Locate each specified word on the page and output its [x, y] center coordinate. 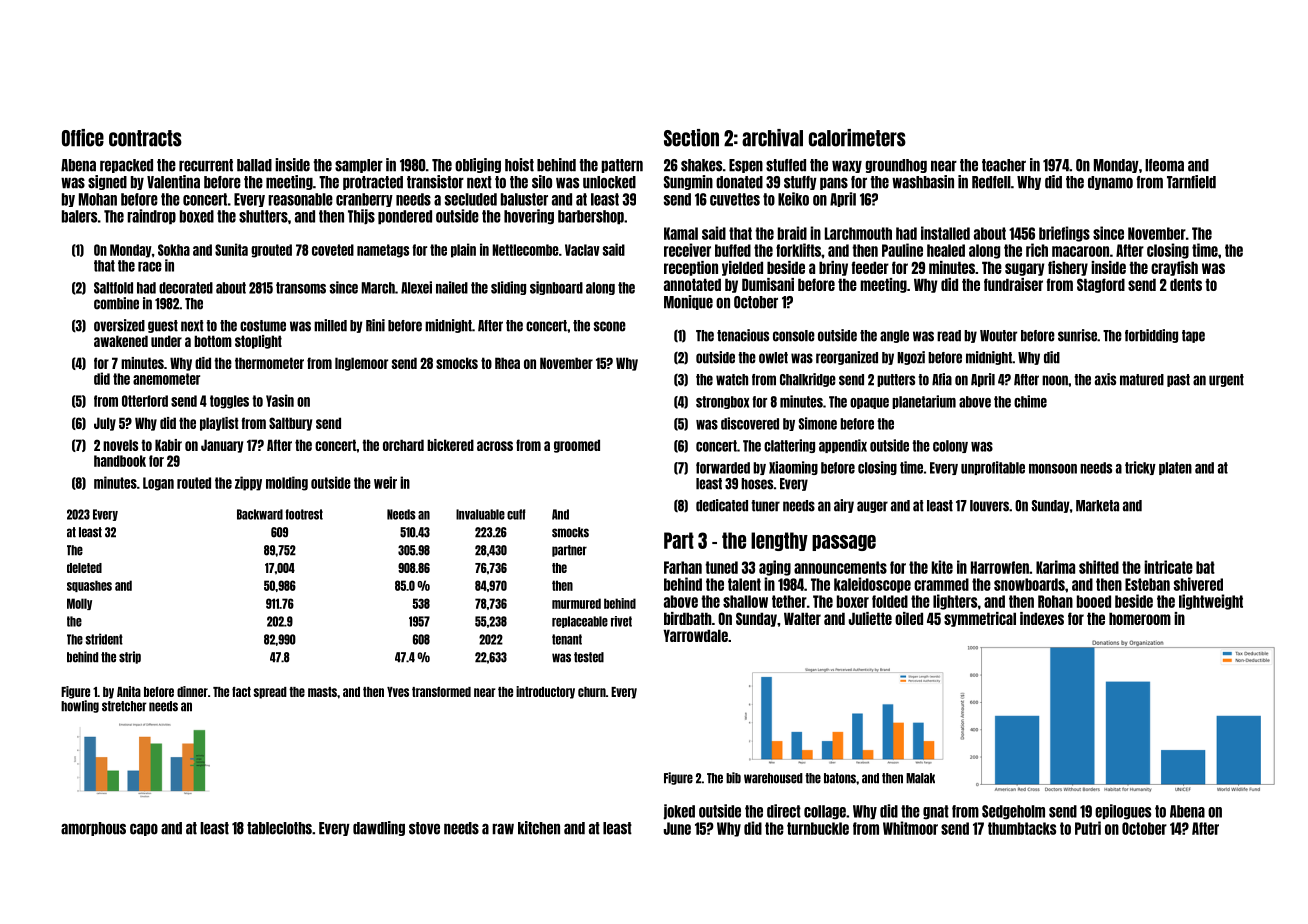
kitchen [539, 828]
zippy [248, 483]
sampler [359, 166]
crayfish [1174, 268]
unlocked [609, 182]
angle [894, 336]
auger [872, 507]
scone [610, 326]
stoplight [258, 342]
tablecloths [279, 828]
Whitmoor [910, 828]
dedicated [722, 505]
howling [80, 706]
